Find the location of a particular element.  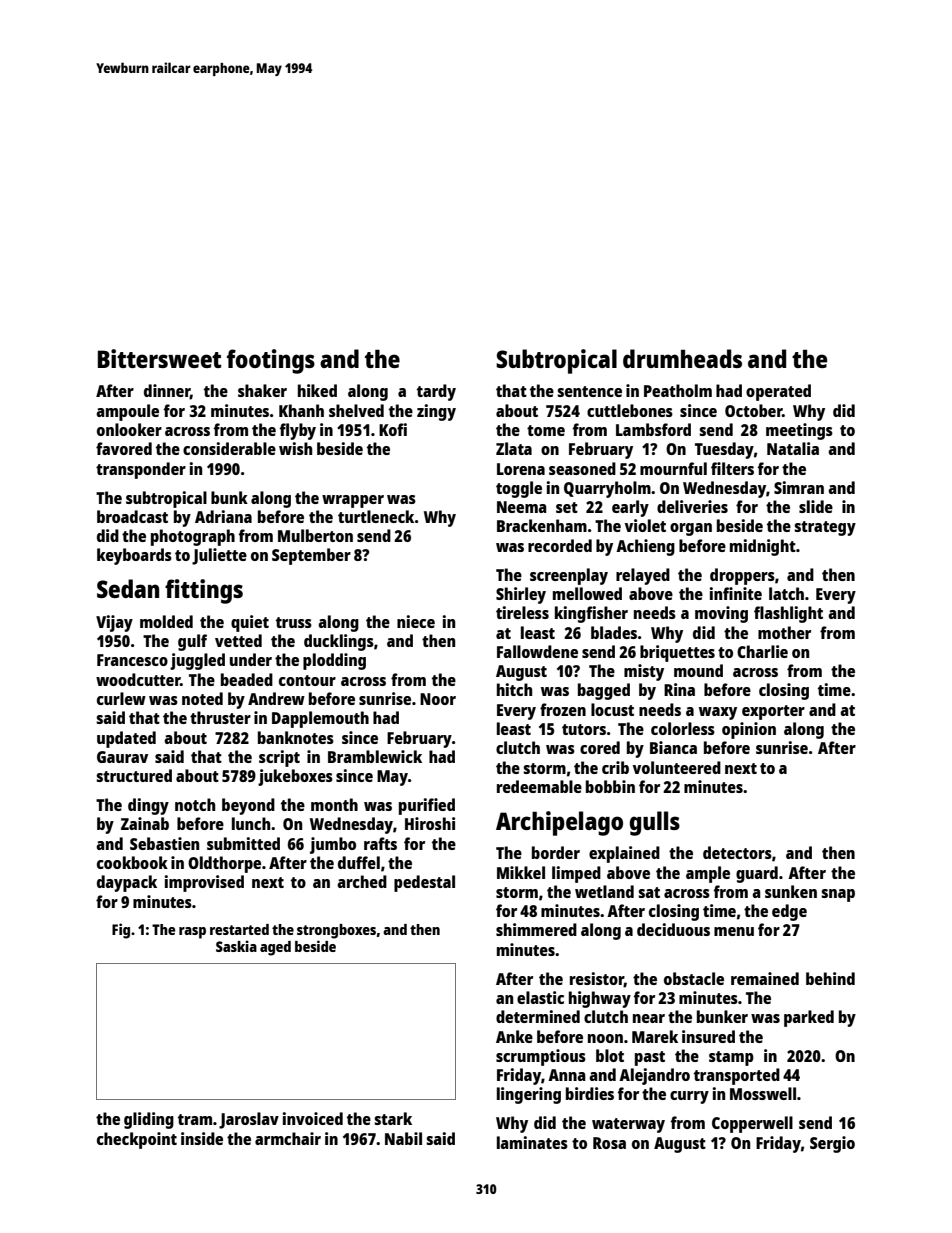

inside is located at coordinates (202, 1138).
